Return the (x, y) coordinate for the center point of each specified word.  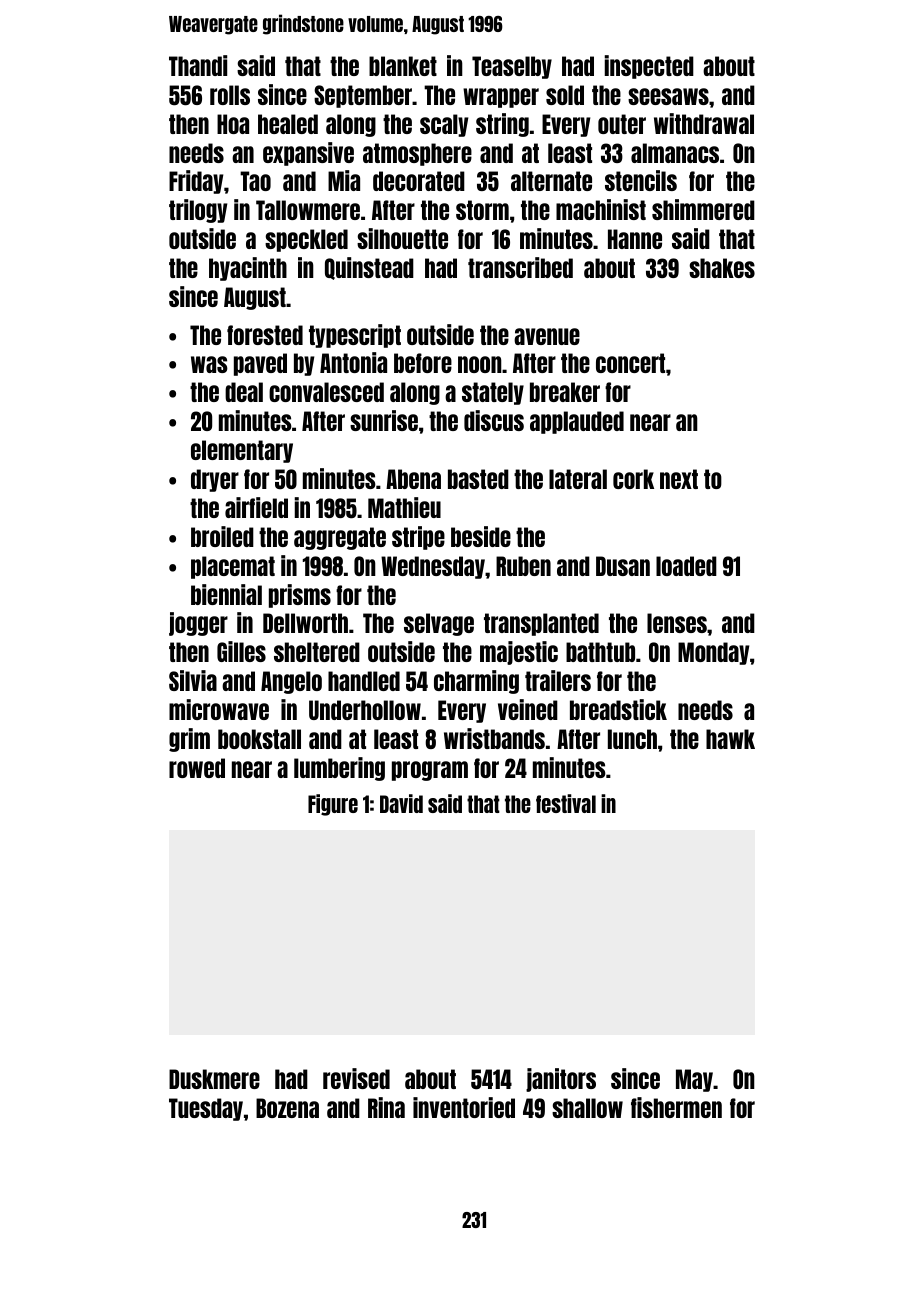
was (209, 364)
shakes (722, 268)
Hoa (233, 124)
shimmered (703, 209)
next (679, 479)
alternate (551, 181)
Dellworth (305, 623)
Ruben (523, 566)
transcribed (520, 267)
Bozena (287, 1108)
